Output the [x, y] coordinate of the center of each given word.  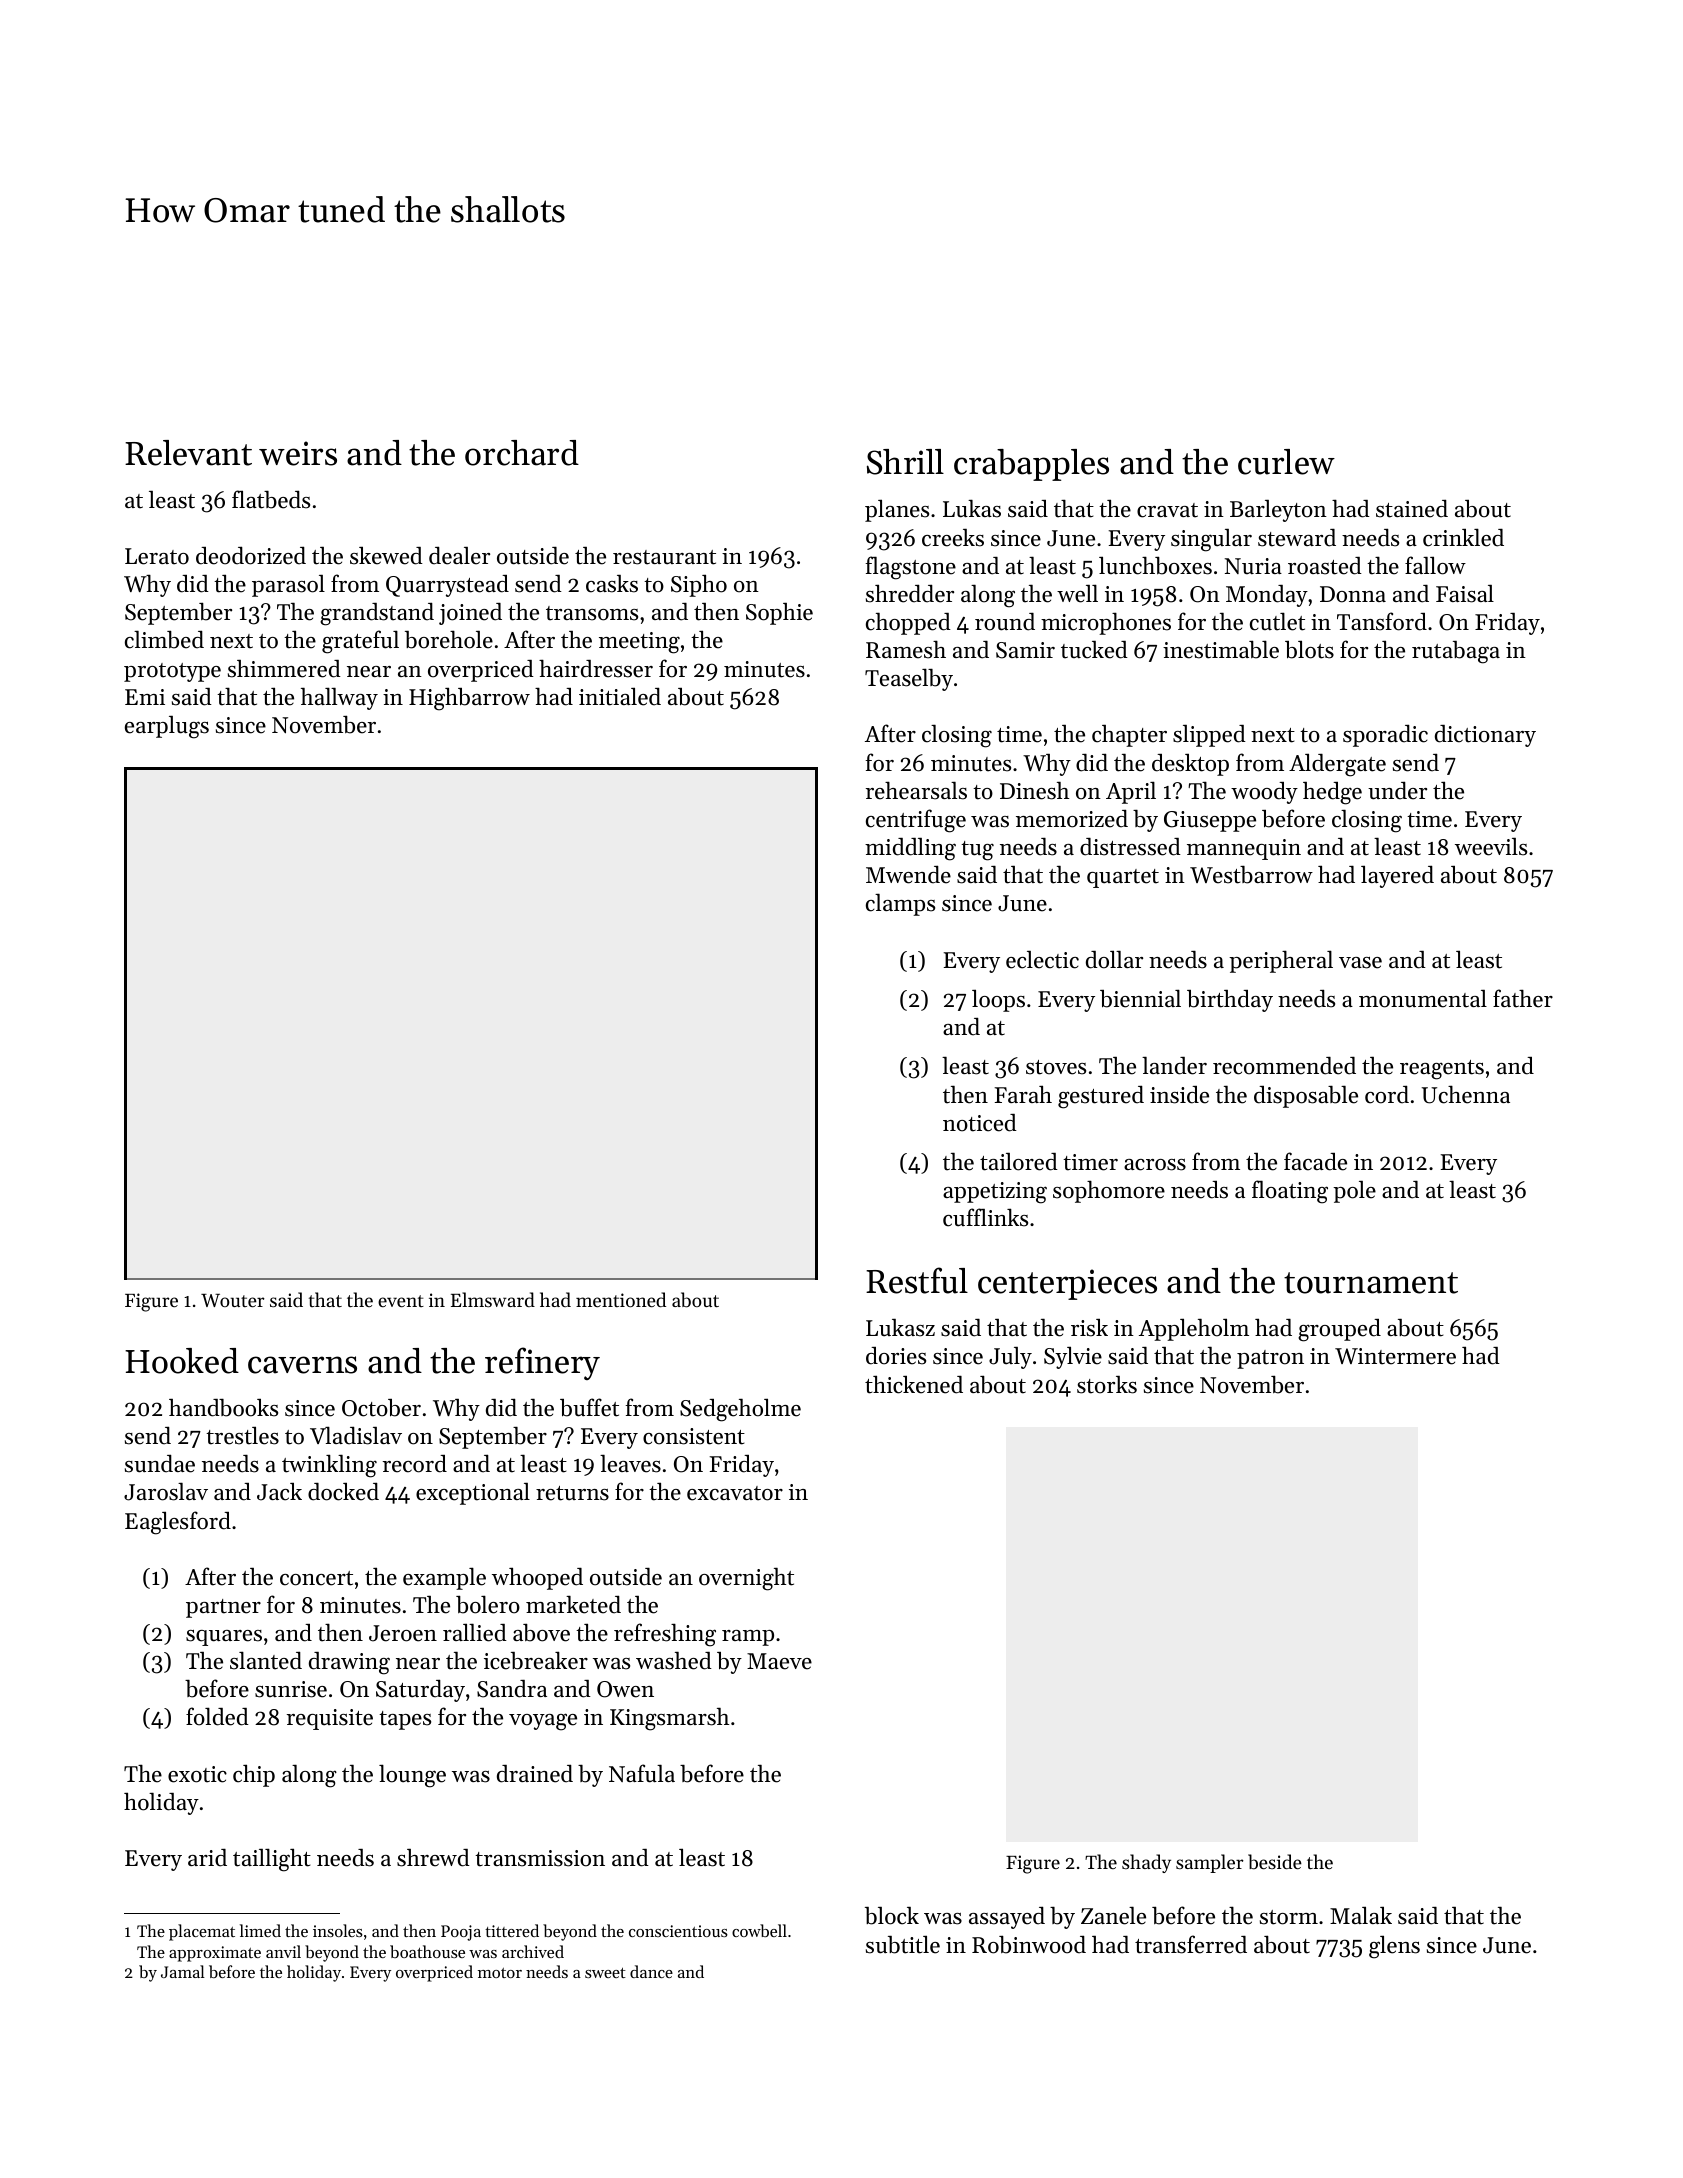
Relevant [188, 453]
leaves [630, 1463]
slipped [1209, 736]
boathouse [427, 1951]
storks [1107, 1385]
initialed [620, 696]
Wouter [233, 1300]
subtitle [903, 1945]
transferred [1191, 1944]
